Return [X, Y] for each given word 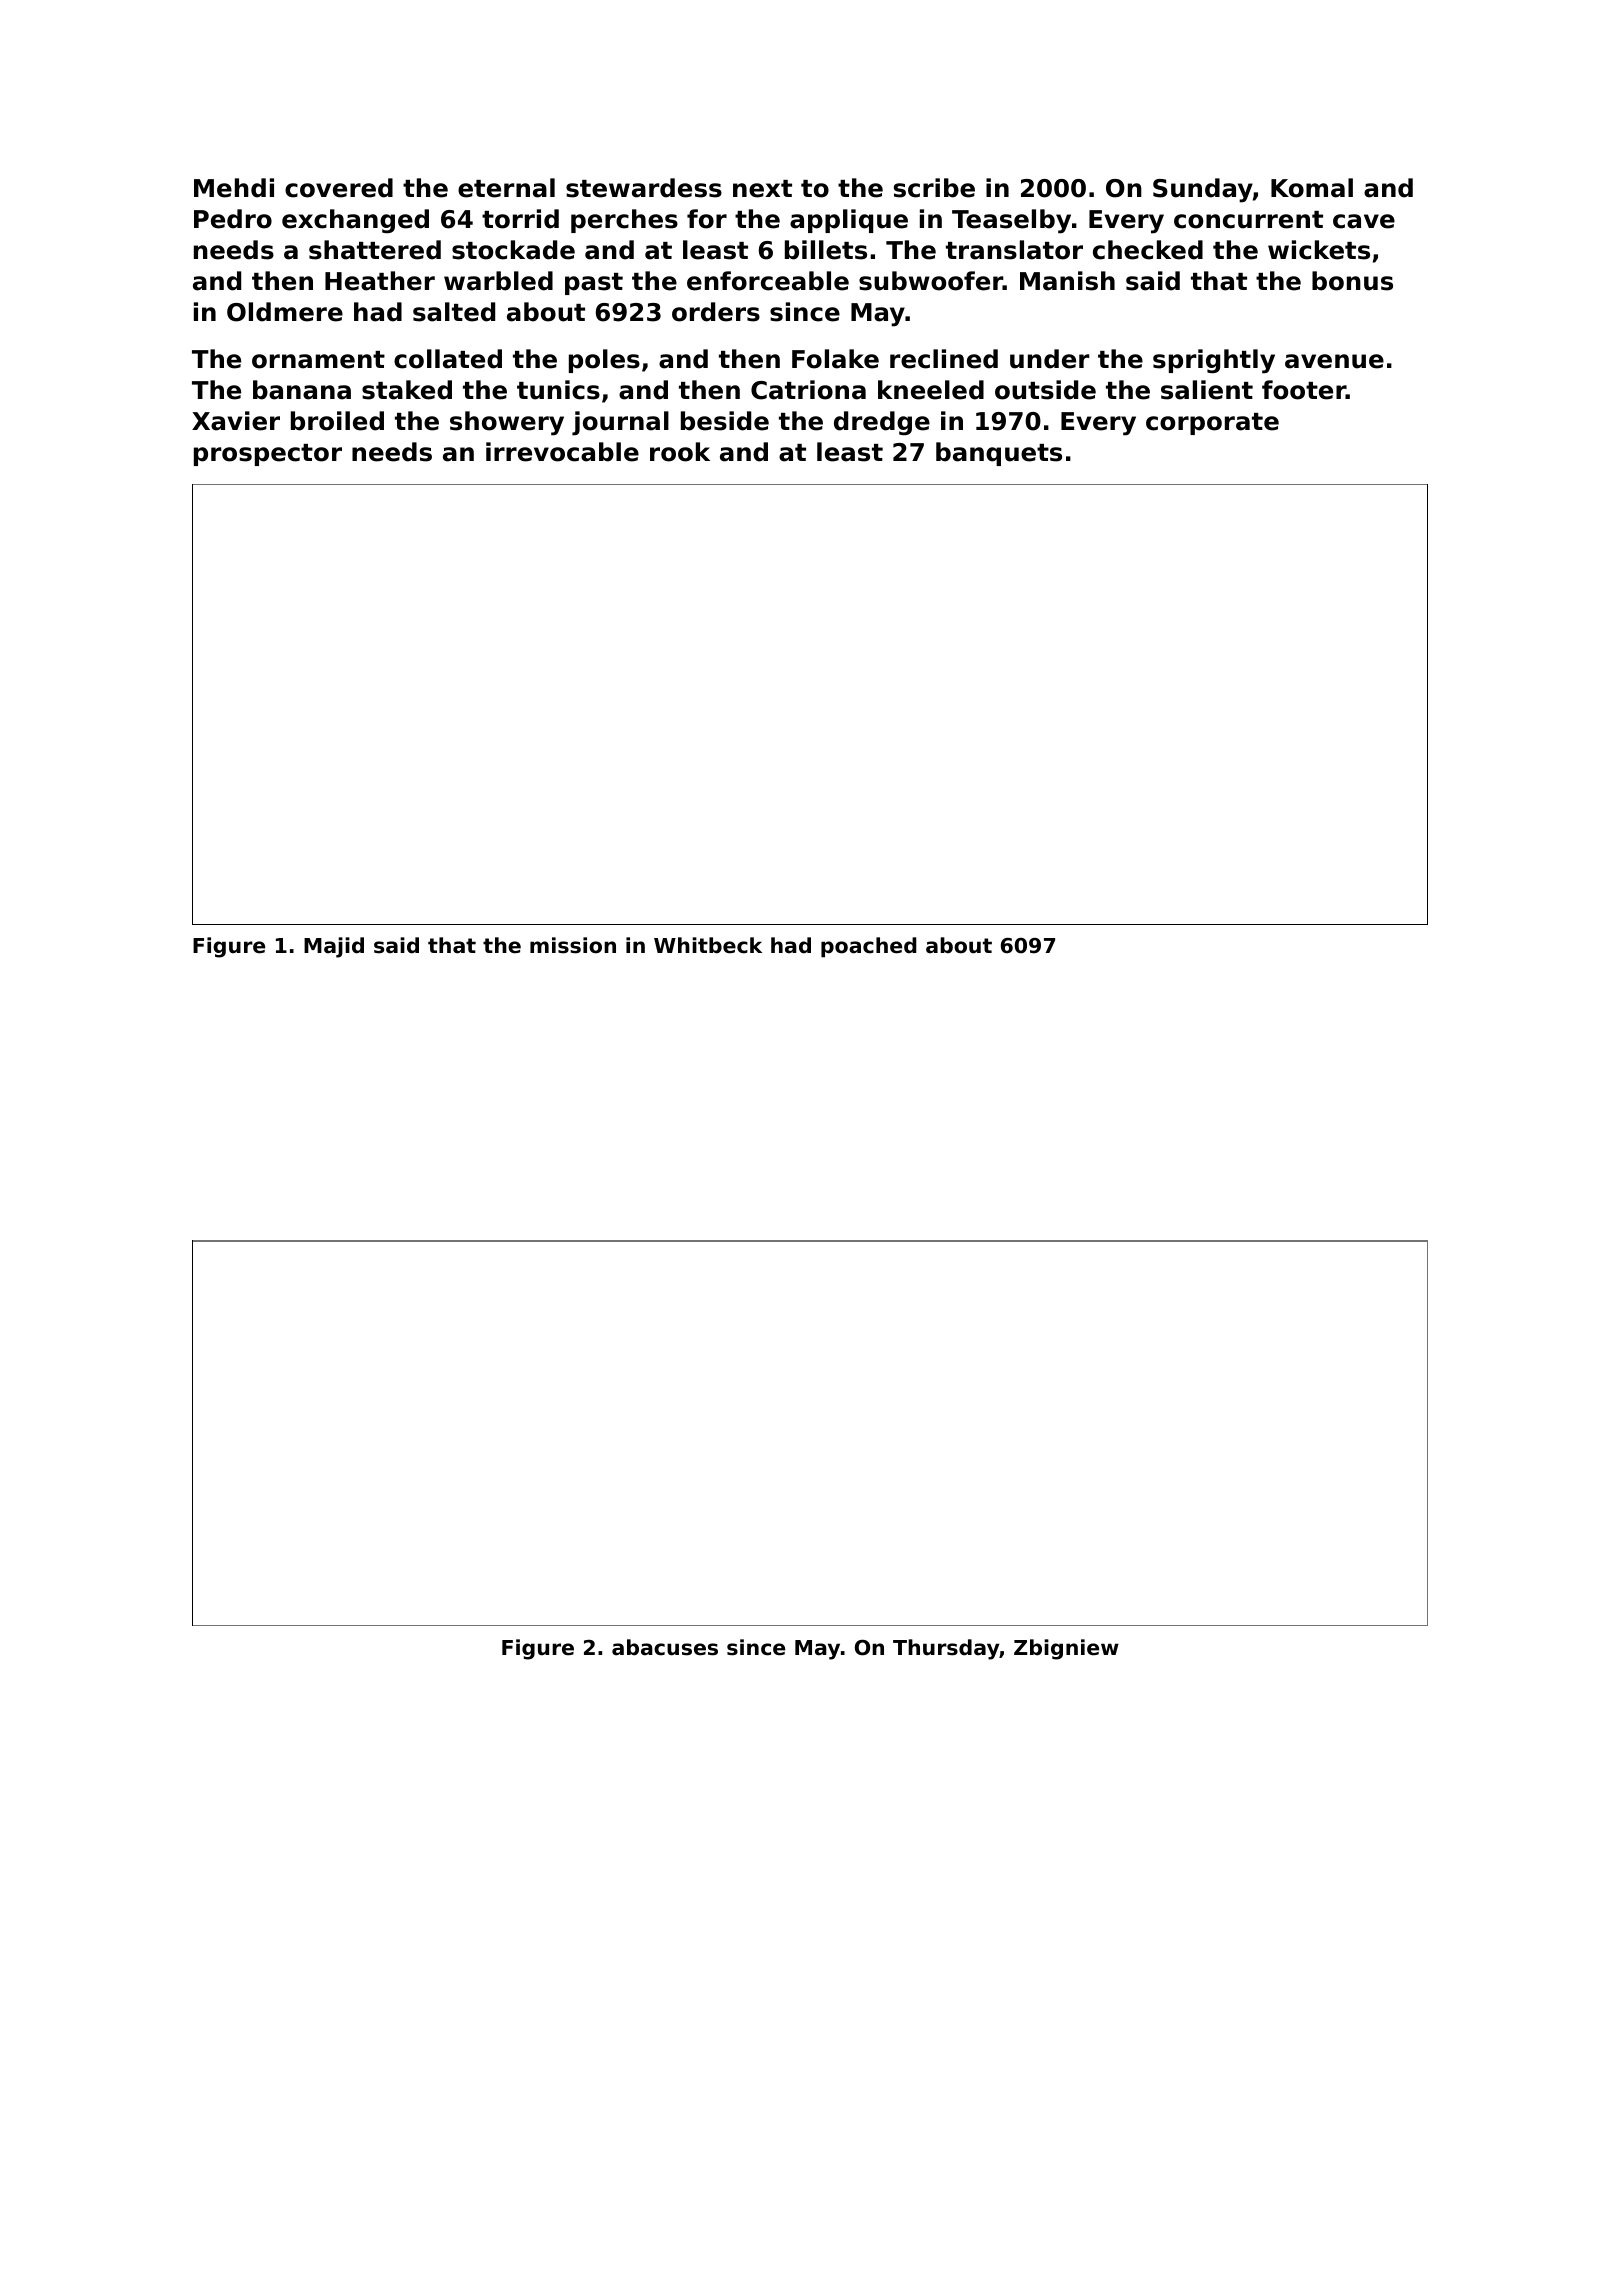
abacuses [665, 1647]
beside [725, 421]
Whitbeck [708, 945]
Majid [334, 947]
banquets [999, 454]
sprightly [1214, 361]
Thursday [946, 1649]
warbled [498, 281]
